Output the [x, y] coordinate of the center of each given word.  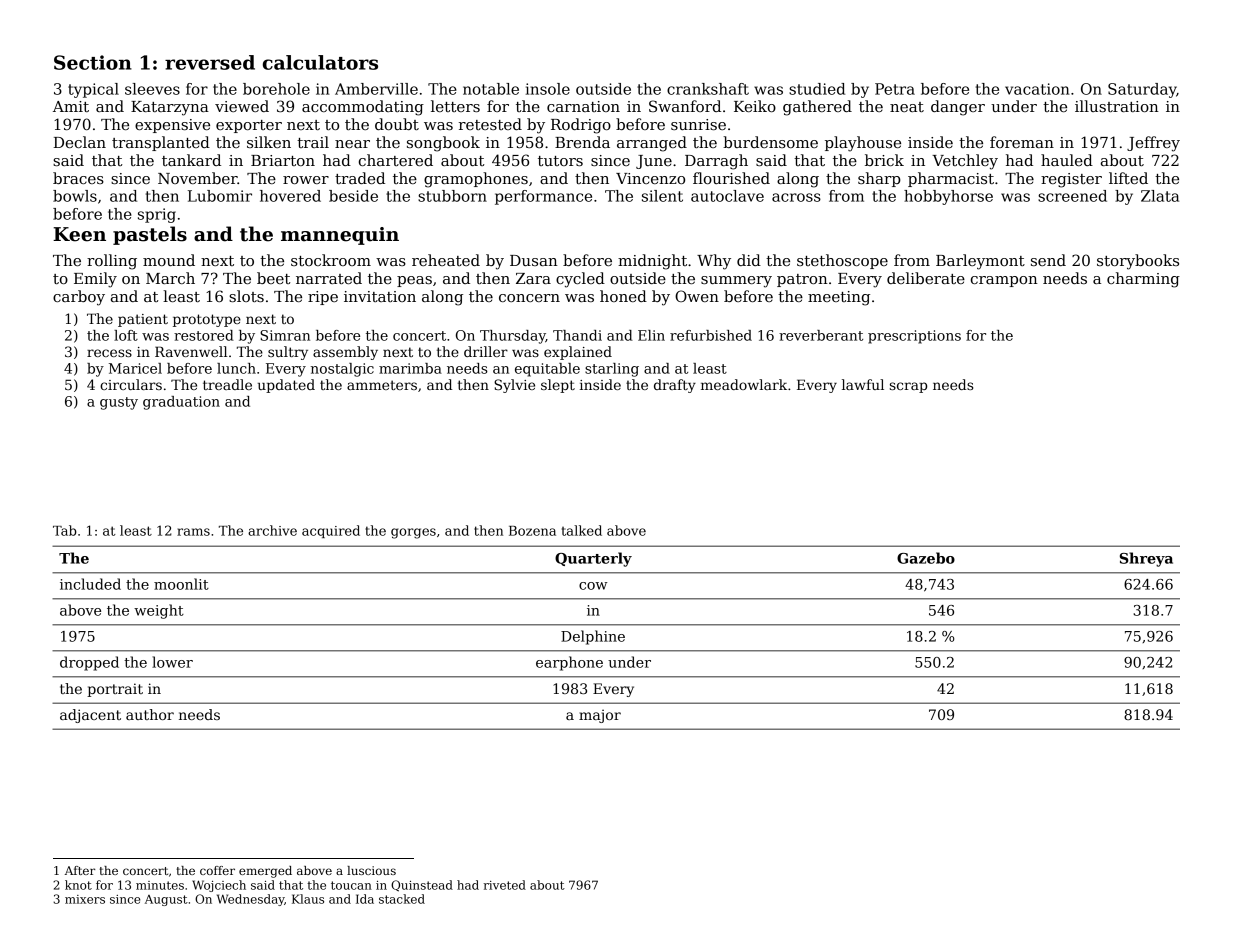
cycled [580, 280]
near [352, 144]
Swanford [685, 106]
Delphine [593, 637]
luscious [371, 870]
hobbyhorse [948, 197]
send [1048, 260]
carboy [79, 298]
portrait [115, 690]
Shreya [1146, 559]
